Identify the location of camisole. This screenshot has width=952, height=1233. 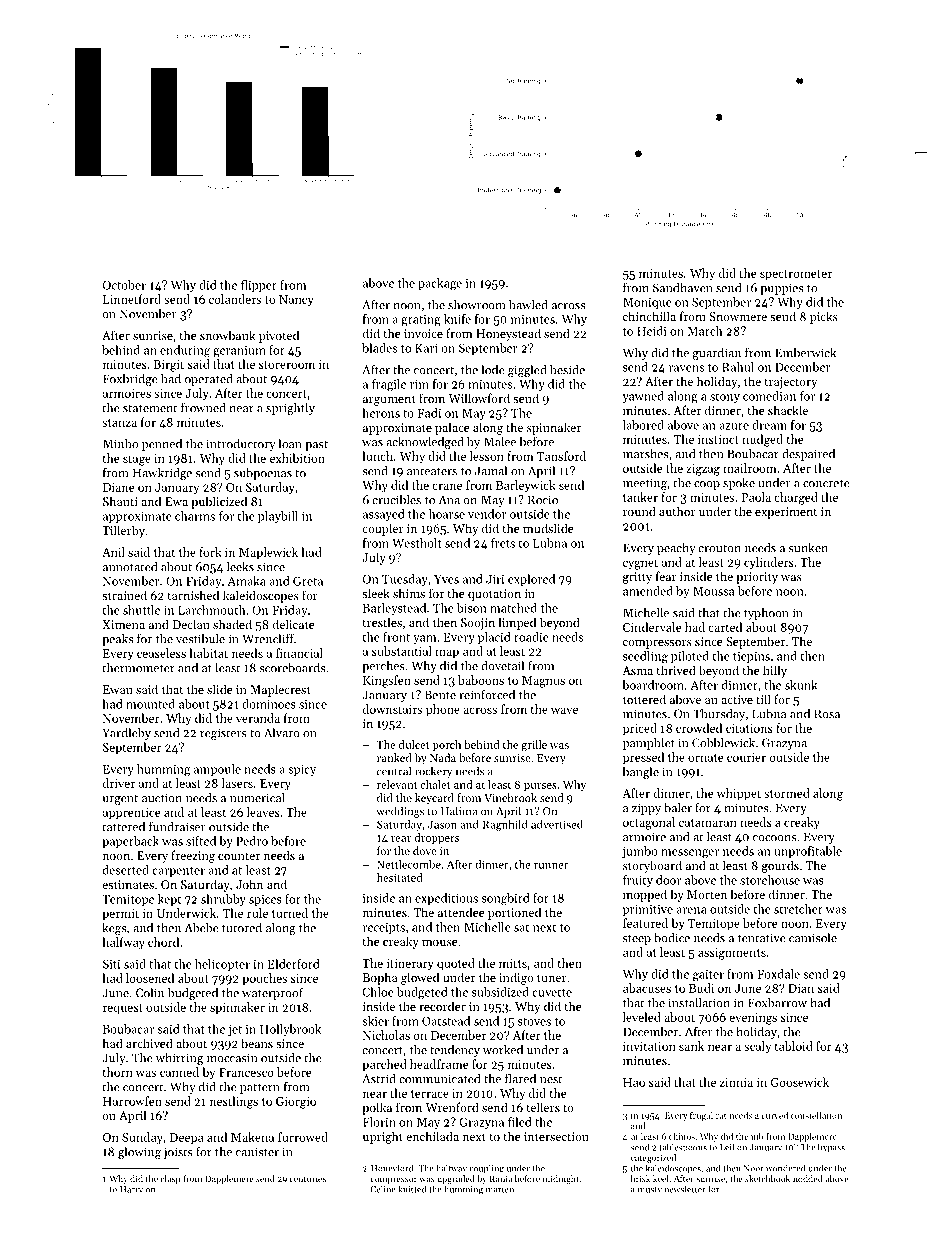
(813, 938).
